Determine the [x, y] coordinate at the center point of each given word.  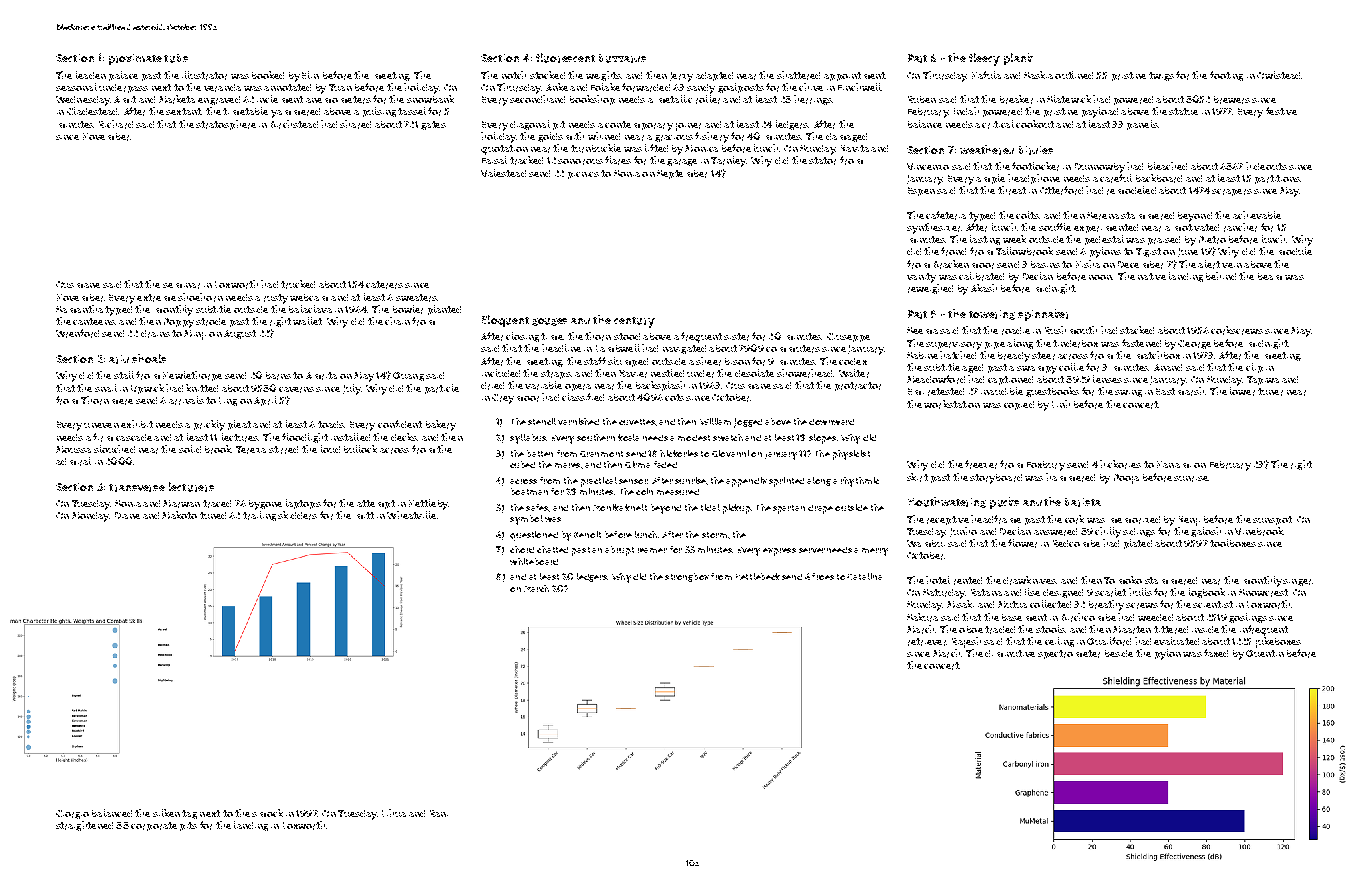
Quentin [1265, 653]
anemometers [338, 100]
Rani [439, 813]
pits [188, 826]
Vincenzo [928, 166]
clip [1254, 368]
